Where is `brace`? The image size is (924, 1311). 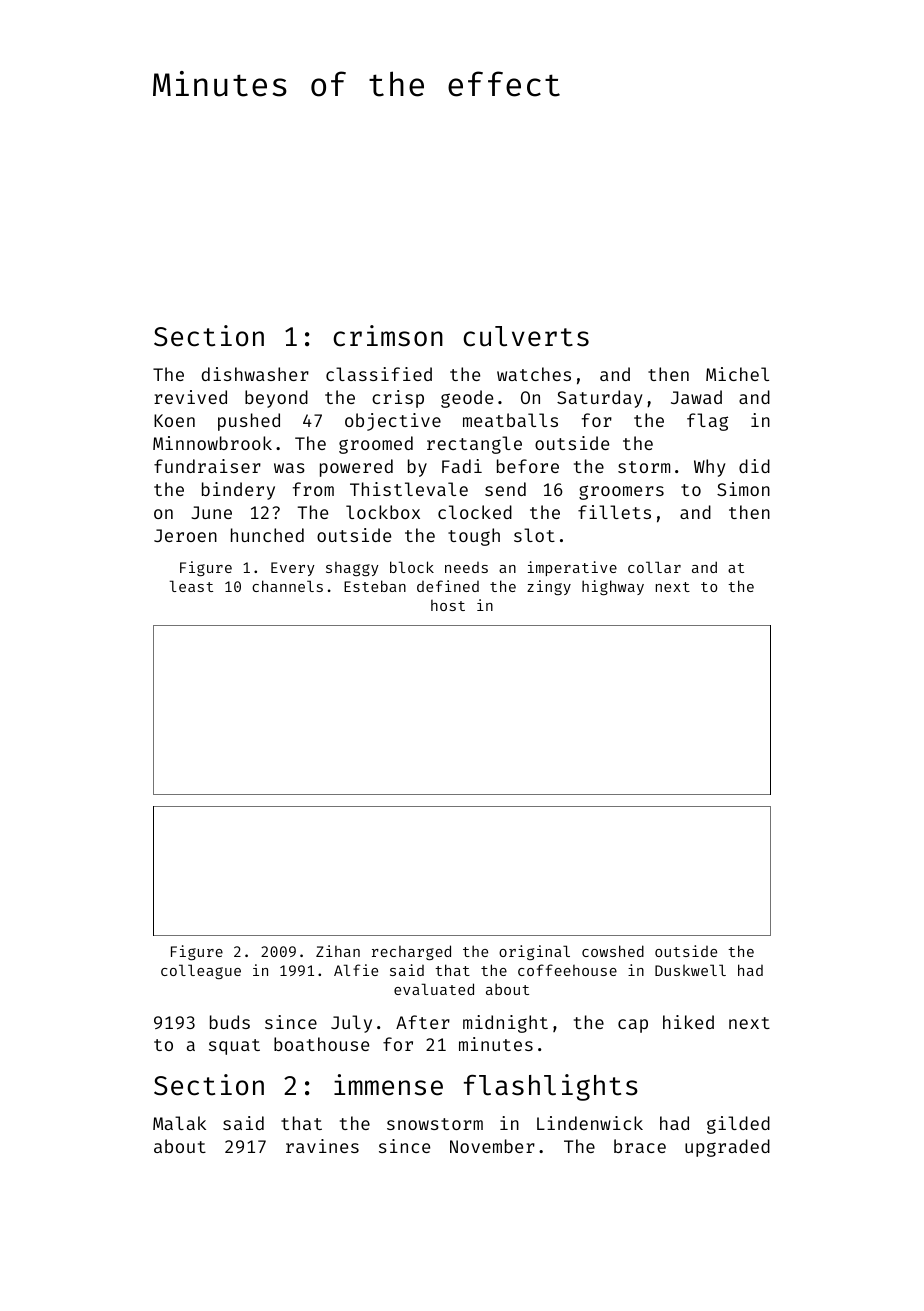 brace is located at coordinates (640, 1146).
